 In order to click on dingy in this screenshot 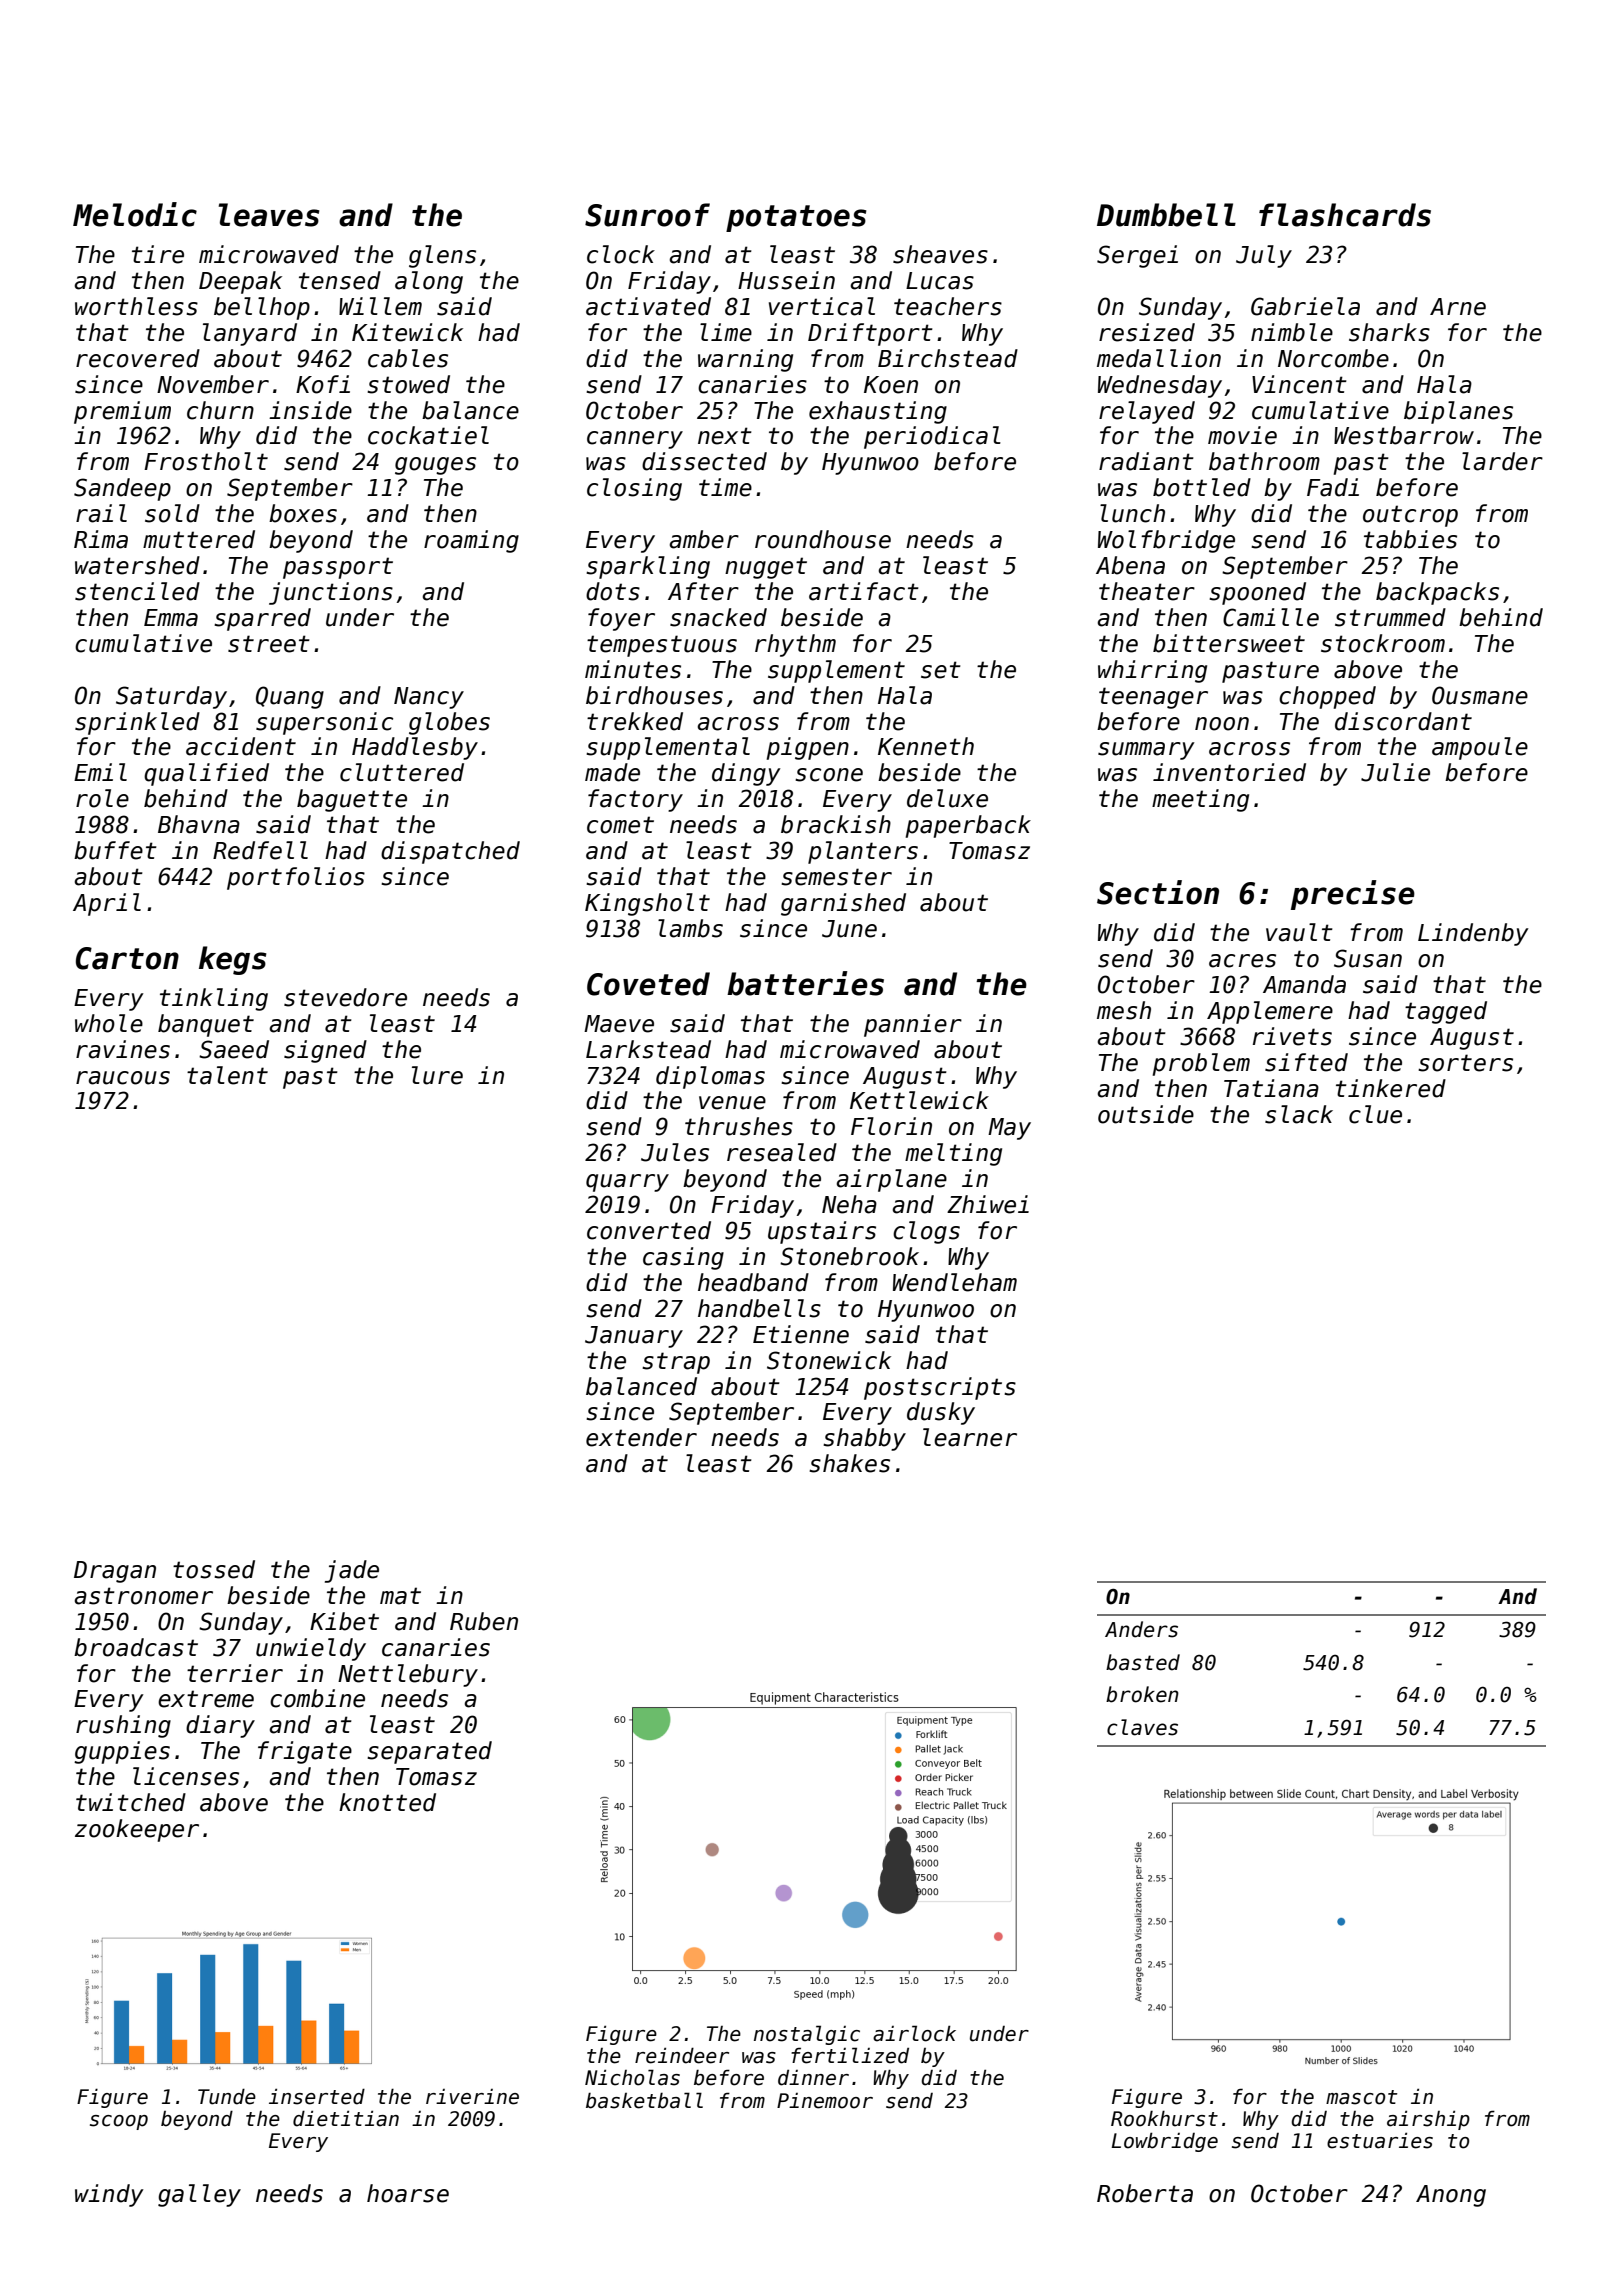, I will do `click(746, 774)`.
